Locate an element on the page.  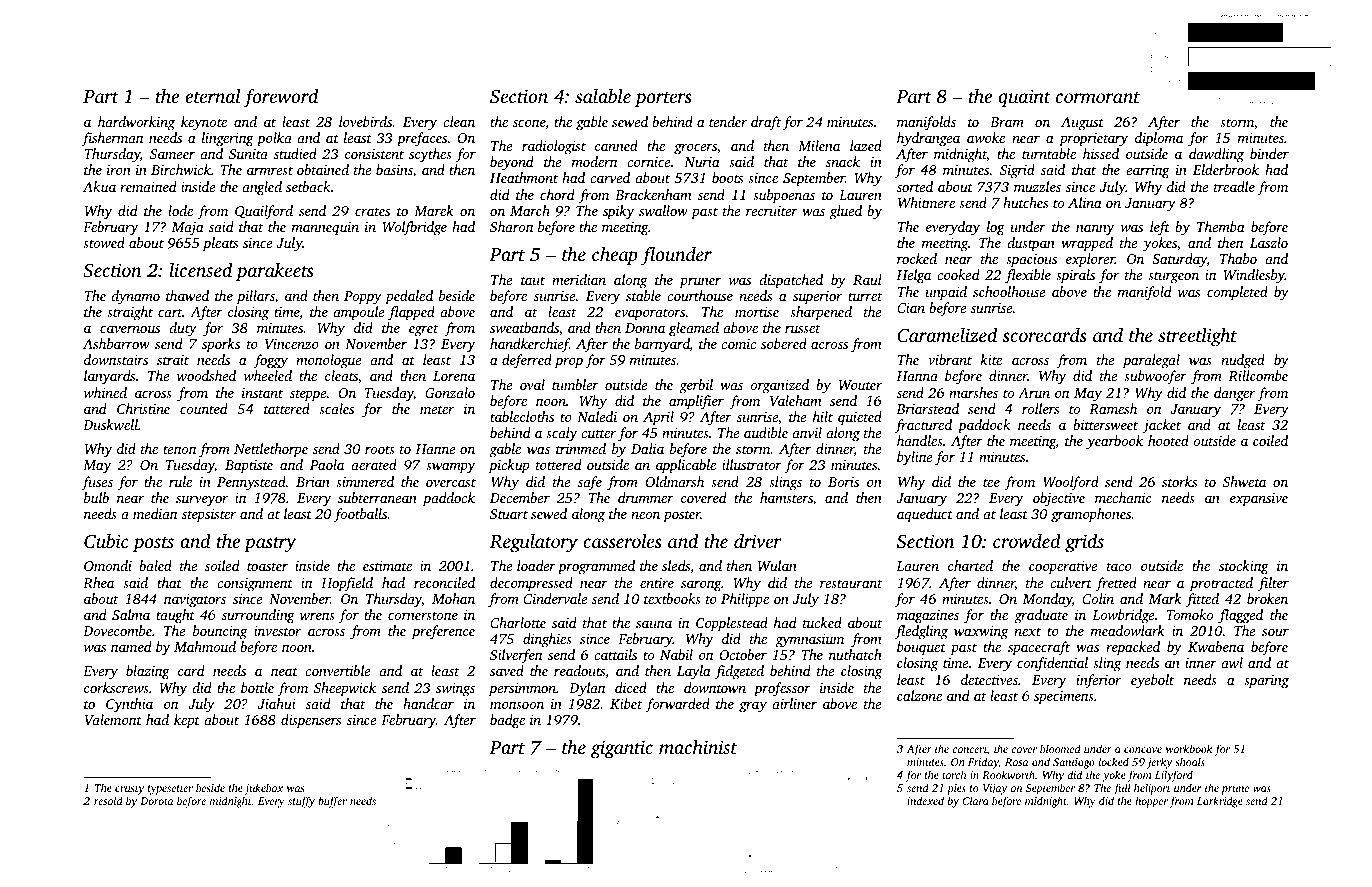
badge is located at coordinates (507, 721).
